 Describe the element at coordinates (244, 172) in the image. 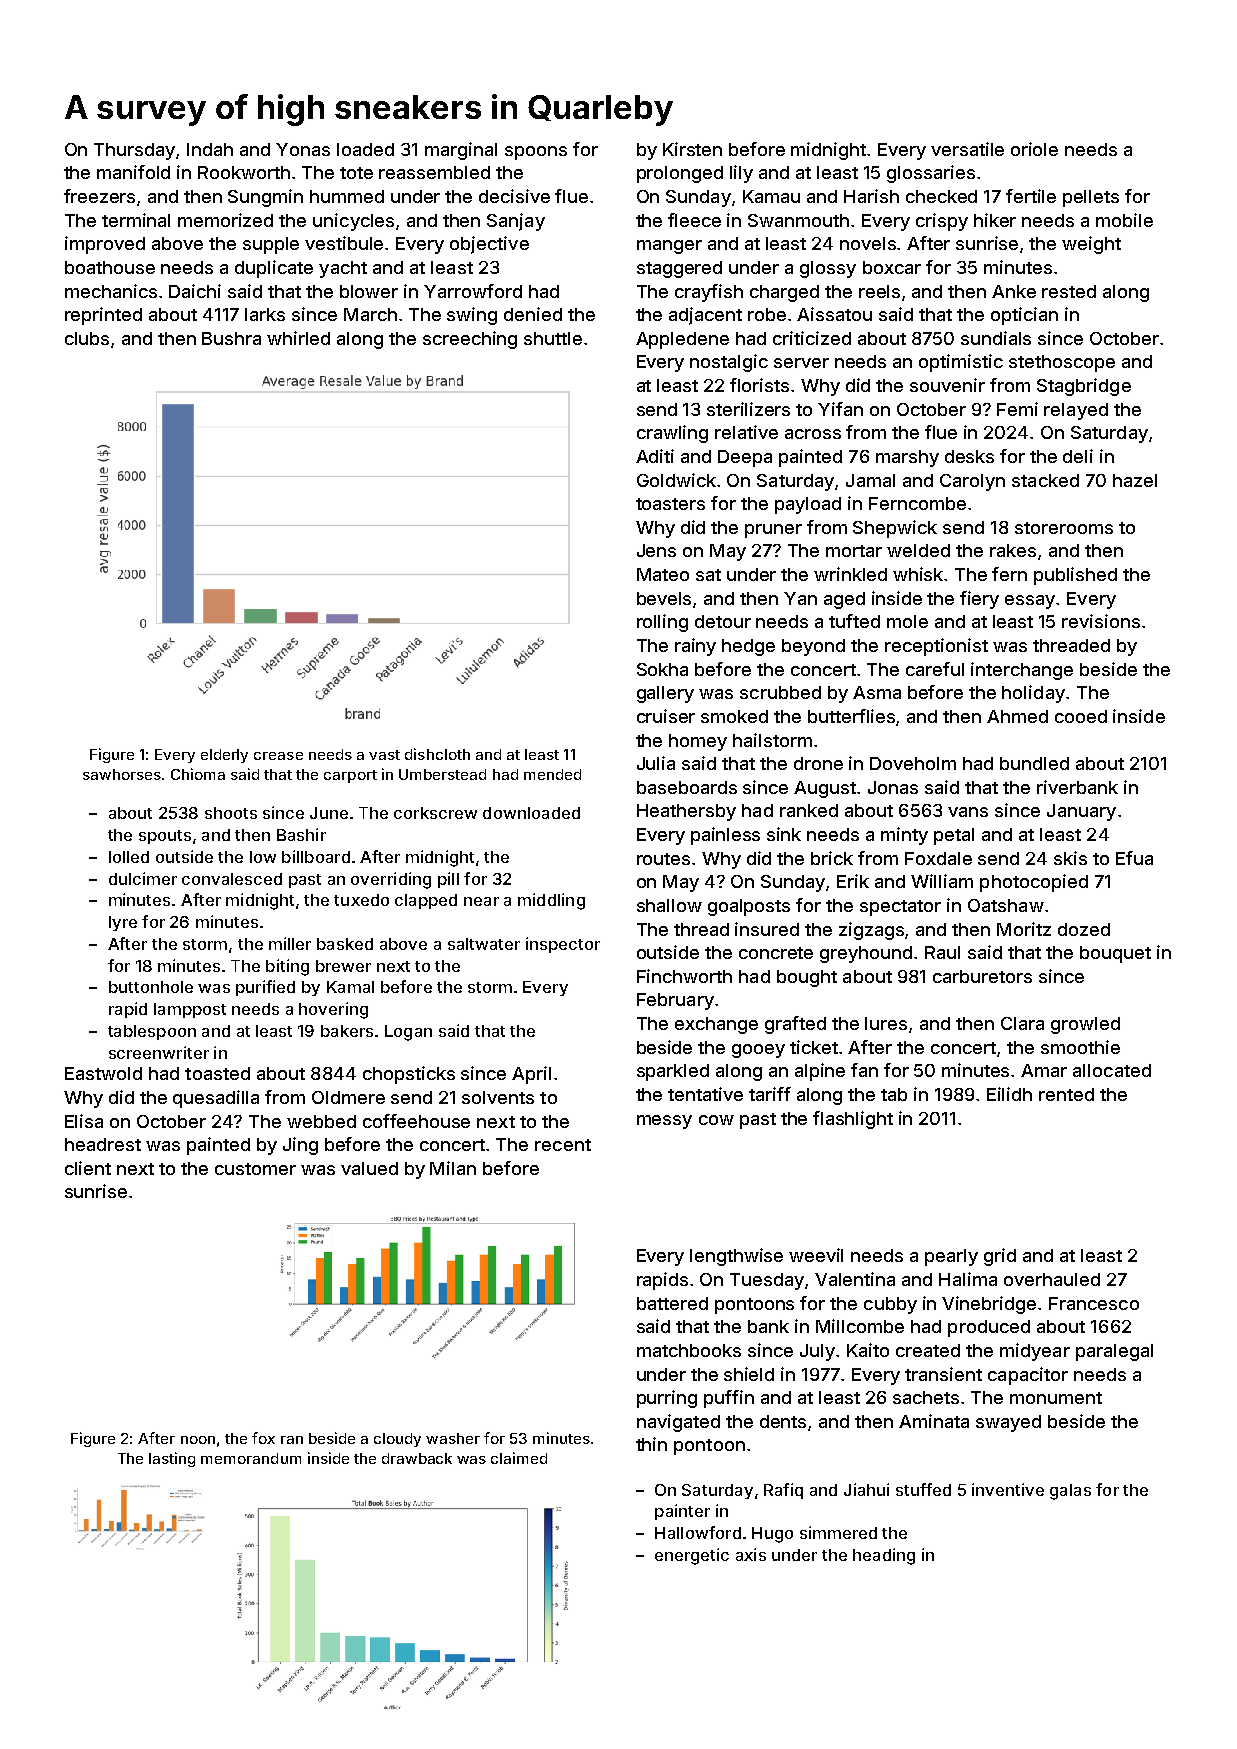

I see `Rookworth` at that location.
